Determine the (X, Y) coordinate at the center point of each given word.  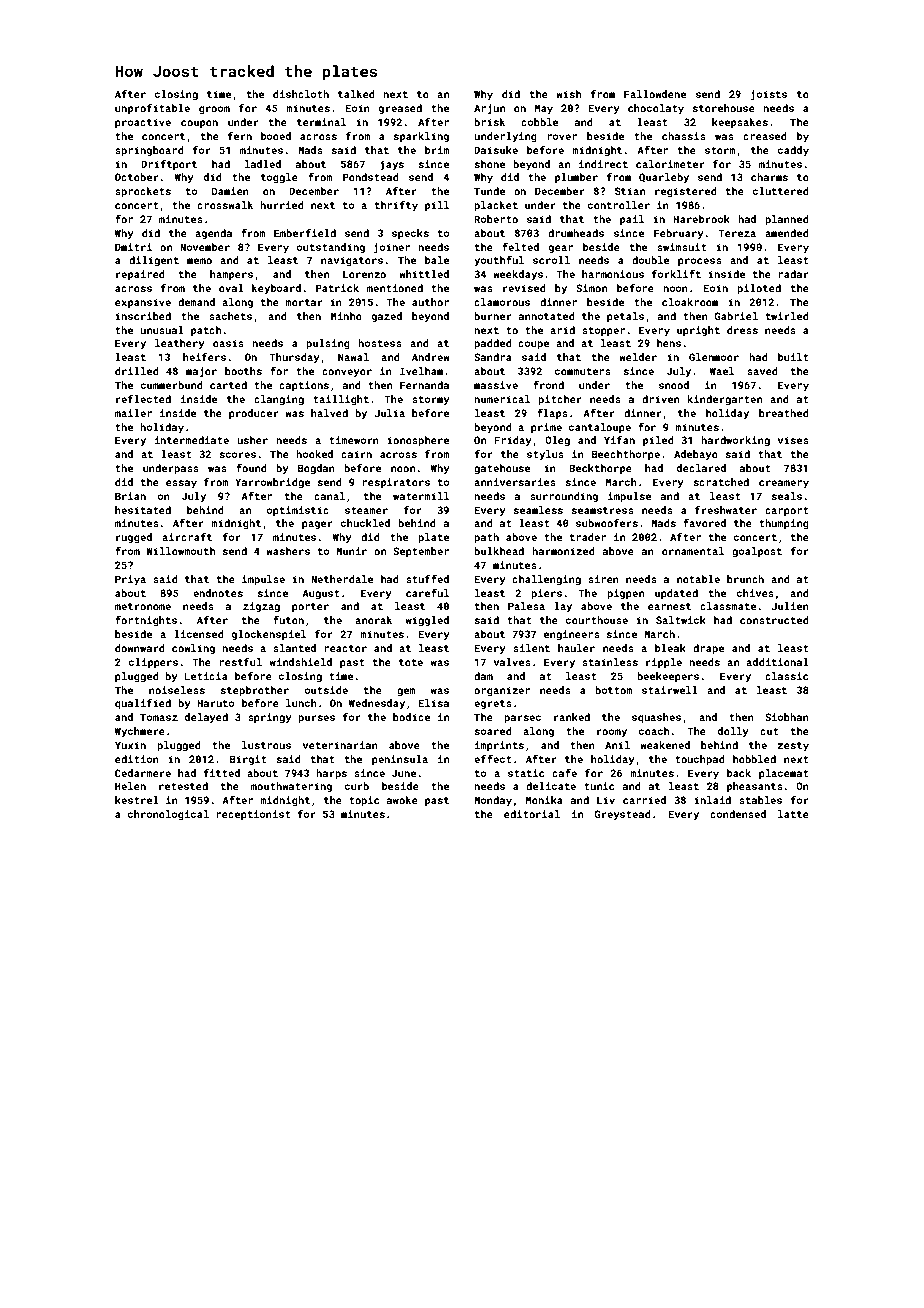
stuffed (427, 579)
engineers (572, 635)
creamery (784, 484)
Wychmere (140, 732)
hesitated (143, 510)
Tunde (489, 191)
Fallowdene (655, 94)
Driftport (169, 165)
